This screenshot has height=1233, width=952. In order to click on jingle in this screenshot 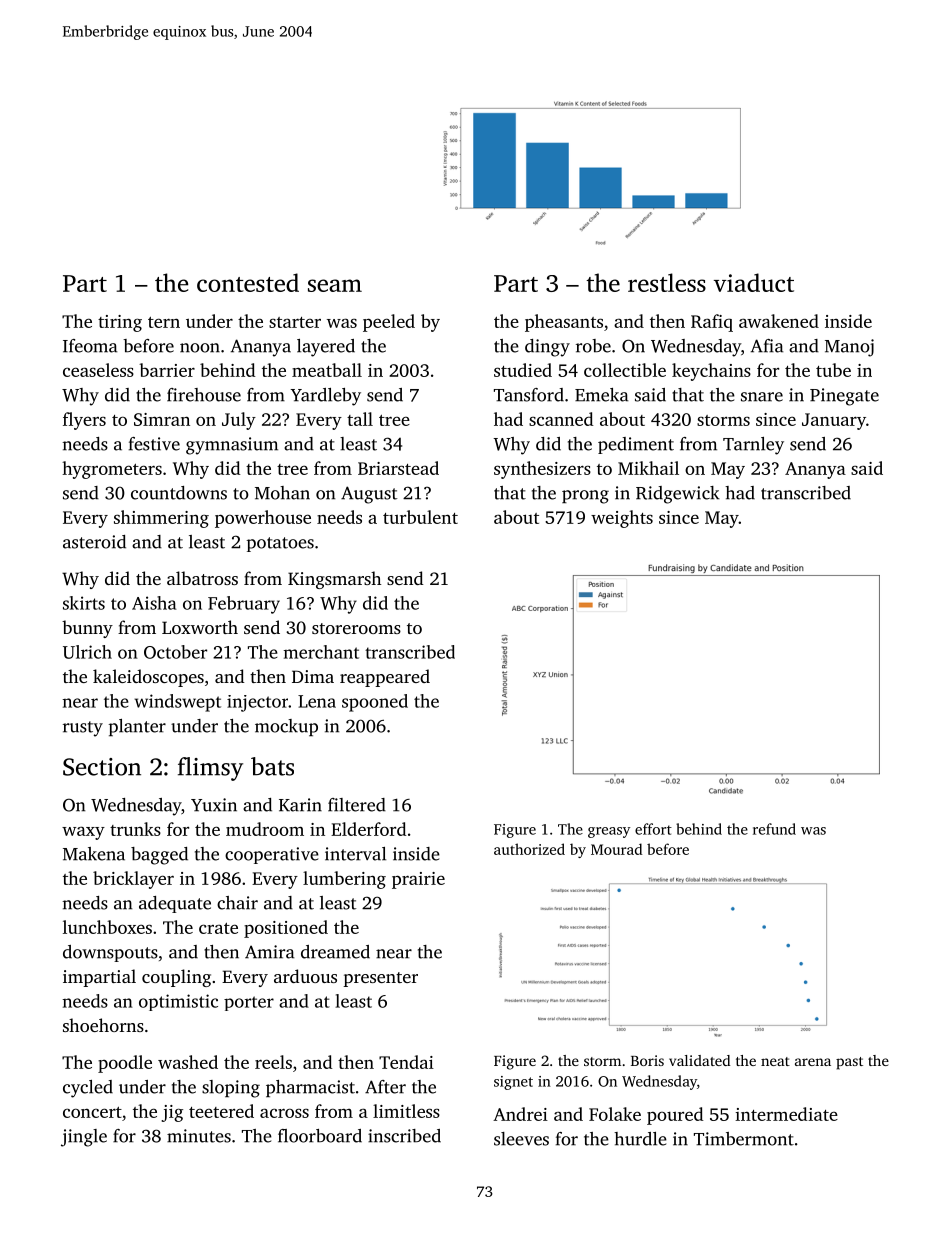, I will do `click(84, 1138)`.
